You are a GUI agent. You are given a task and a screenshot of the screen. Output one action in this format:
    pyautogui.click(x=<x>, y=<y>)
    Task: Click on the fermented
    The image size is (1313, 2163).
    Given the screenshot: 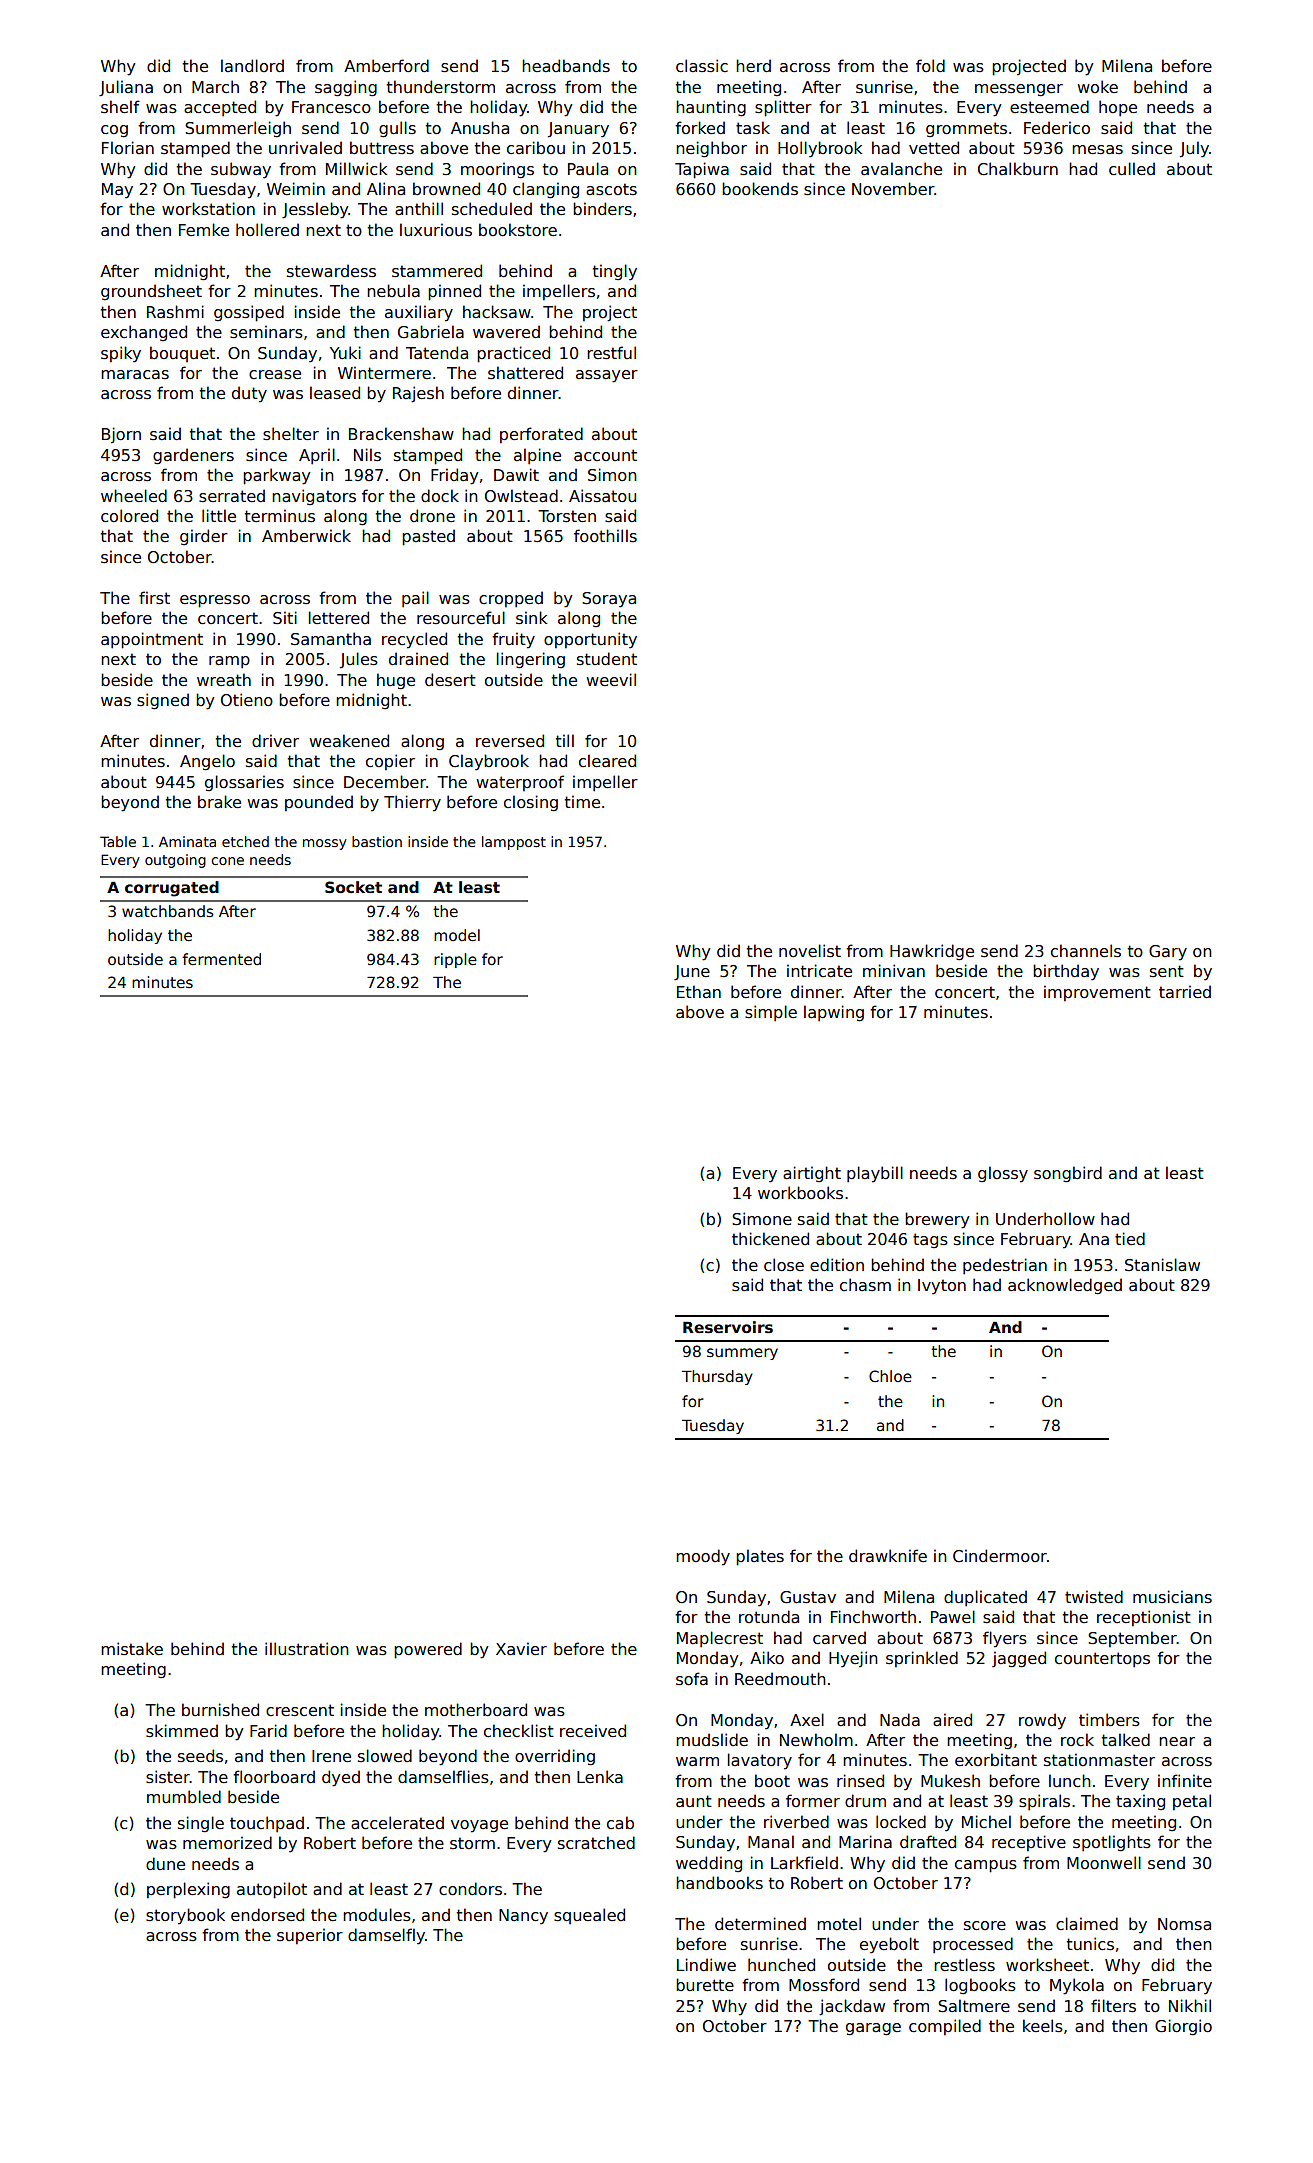 What is the action you would take?
    pyautogui.click(x=221, y=959)
